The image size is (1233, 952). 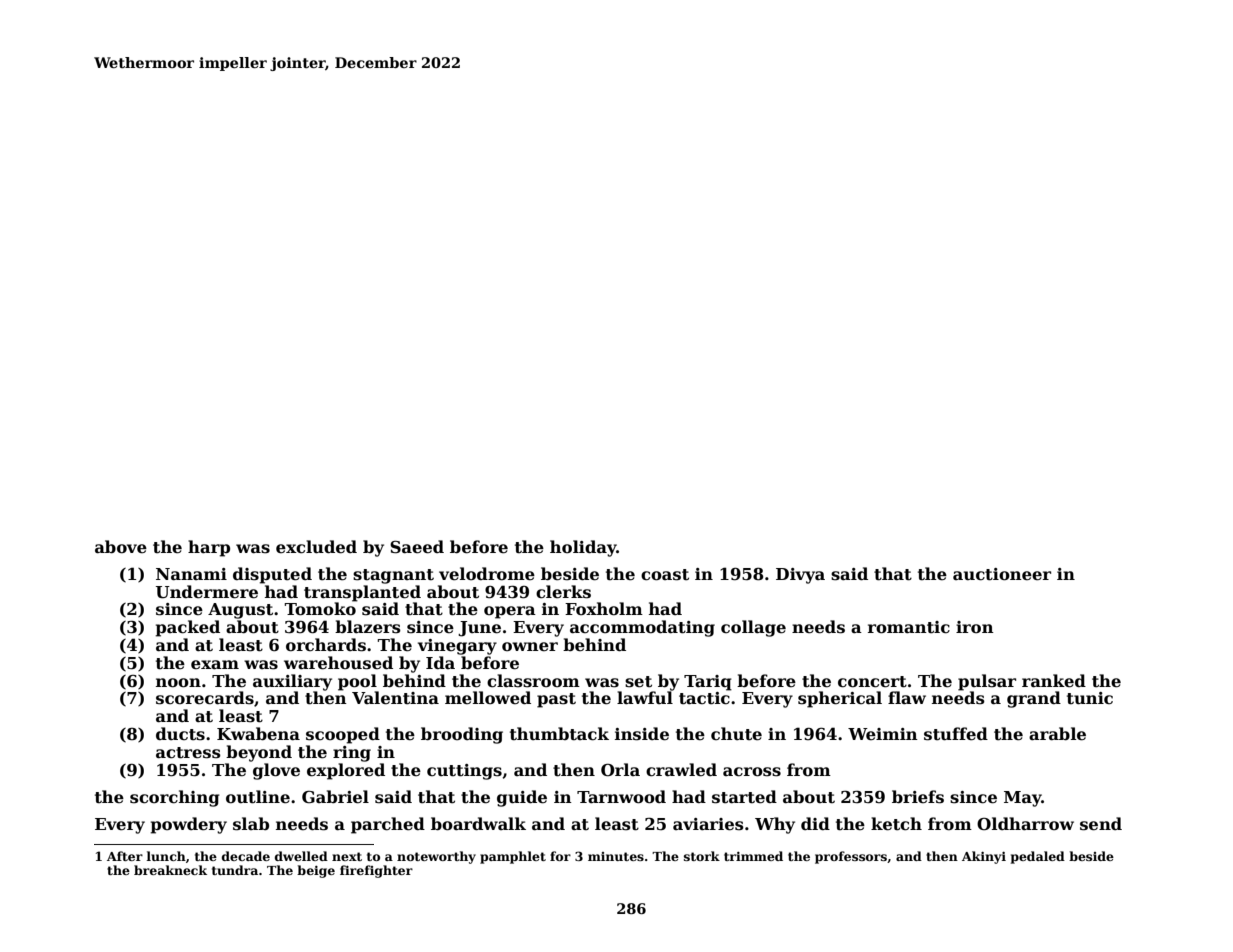 What do you see at coordinates (665, 575) in the page?
I see `coast` at bounding box center [665, 575].
